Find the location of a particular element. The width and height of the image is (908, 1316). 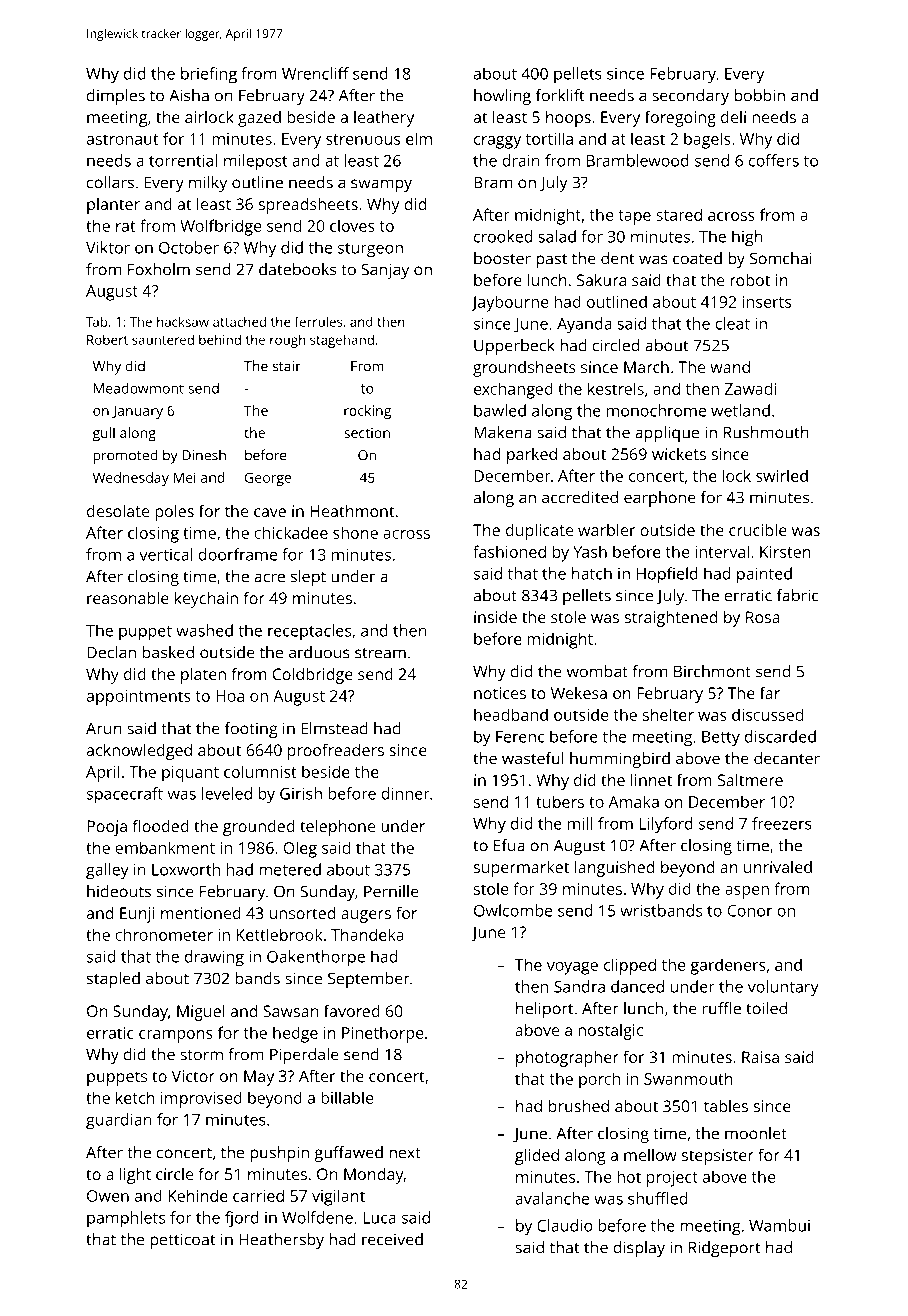

ferrules is located at coordinates (318, 321).
